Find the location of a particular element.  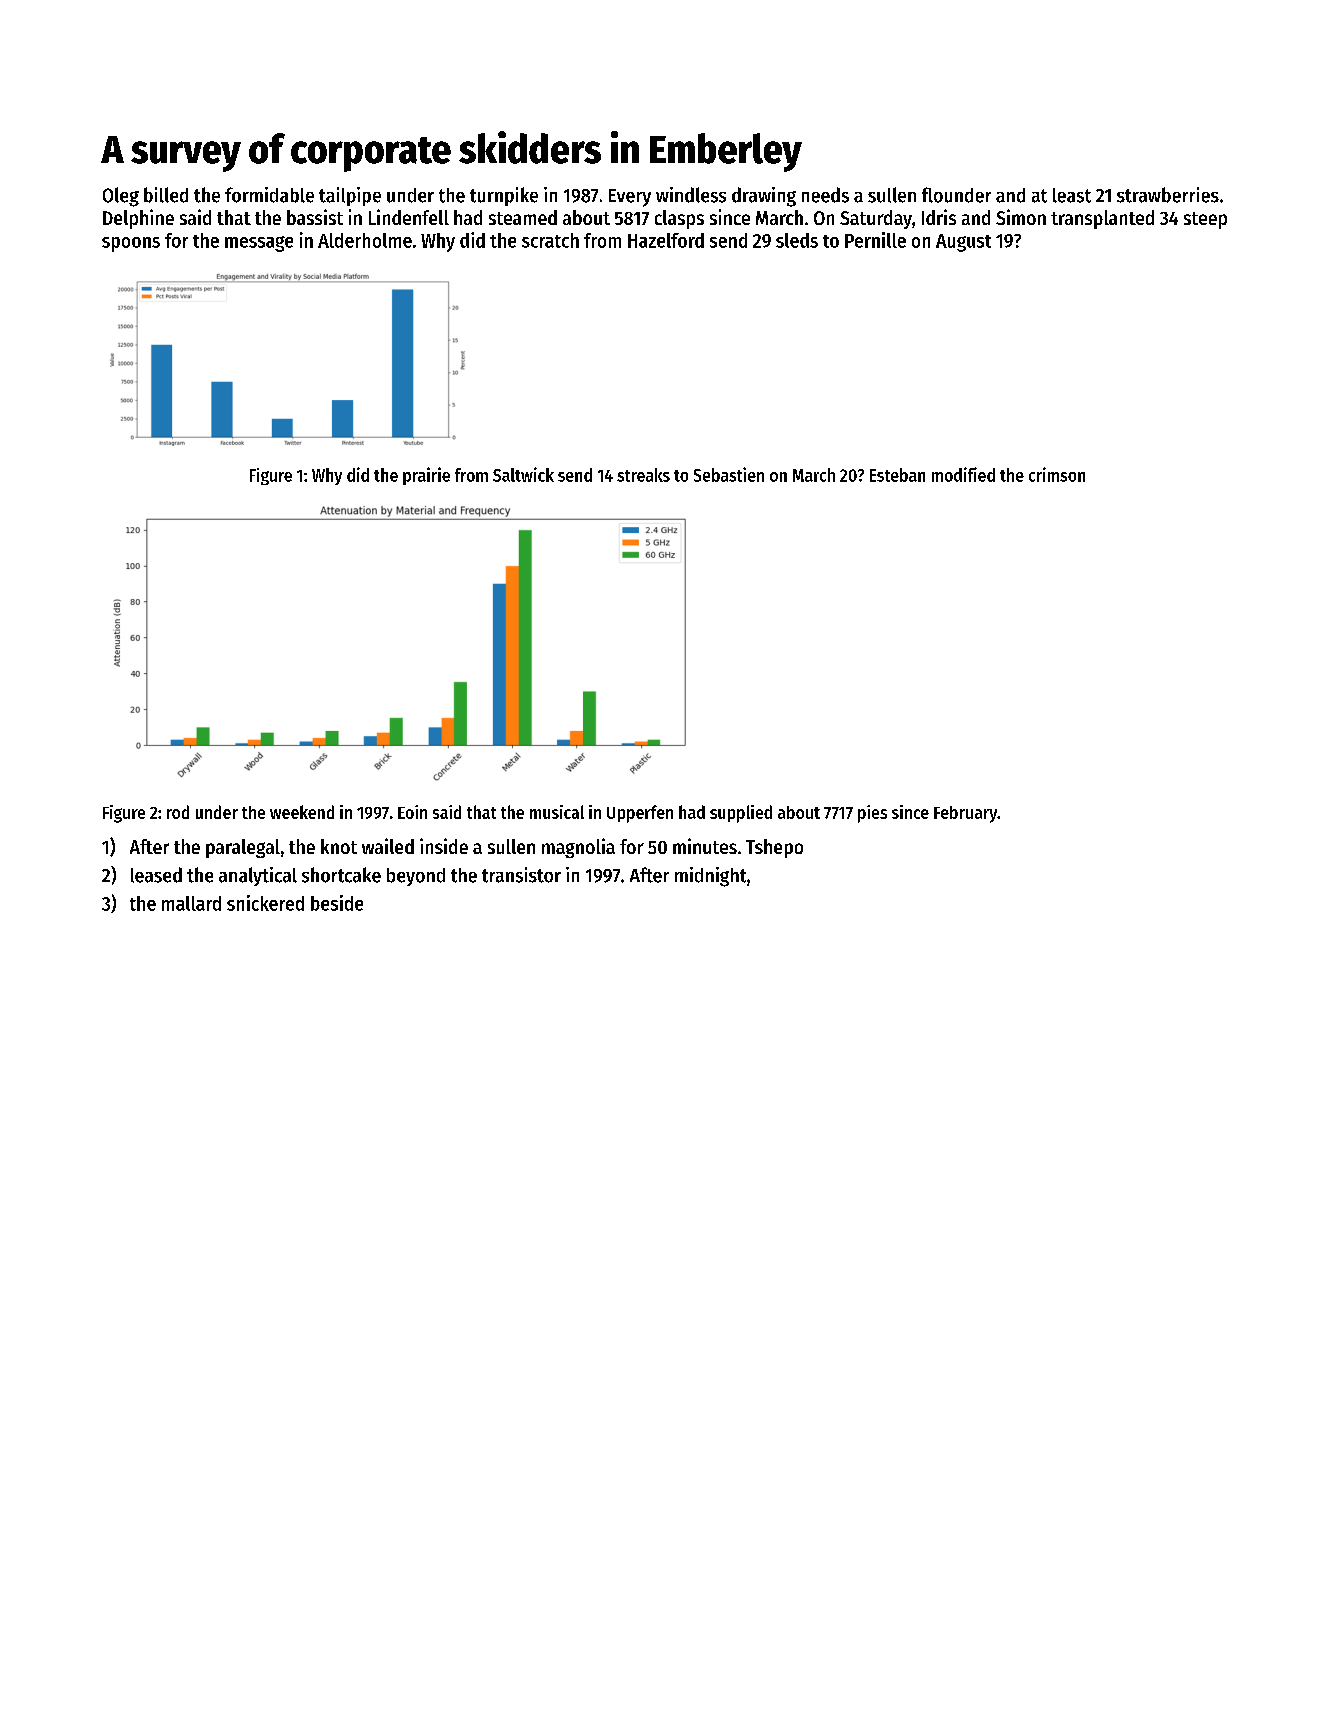

pies is located at coordinates (872, 814).
